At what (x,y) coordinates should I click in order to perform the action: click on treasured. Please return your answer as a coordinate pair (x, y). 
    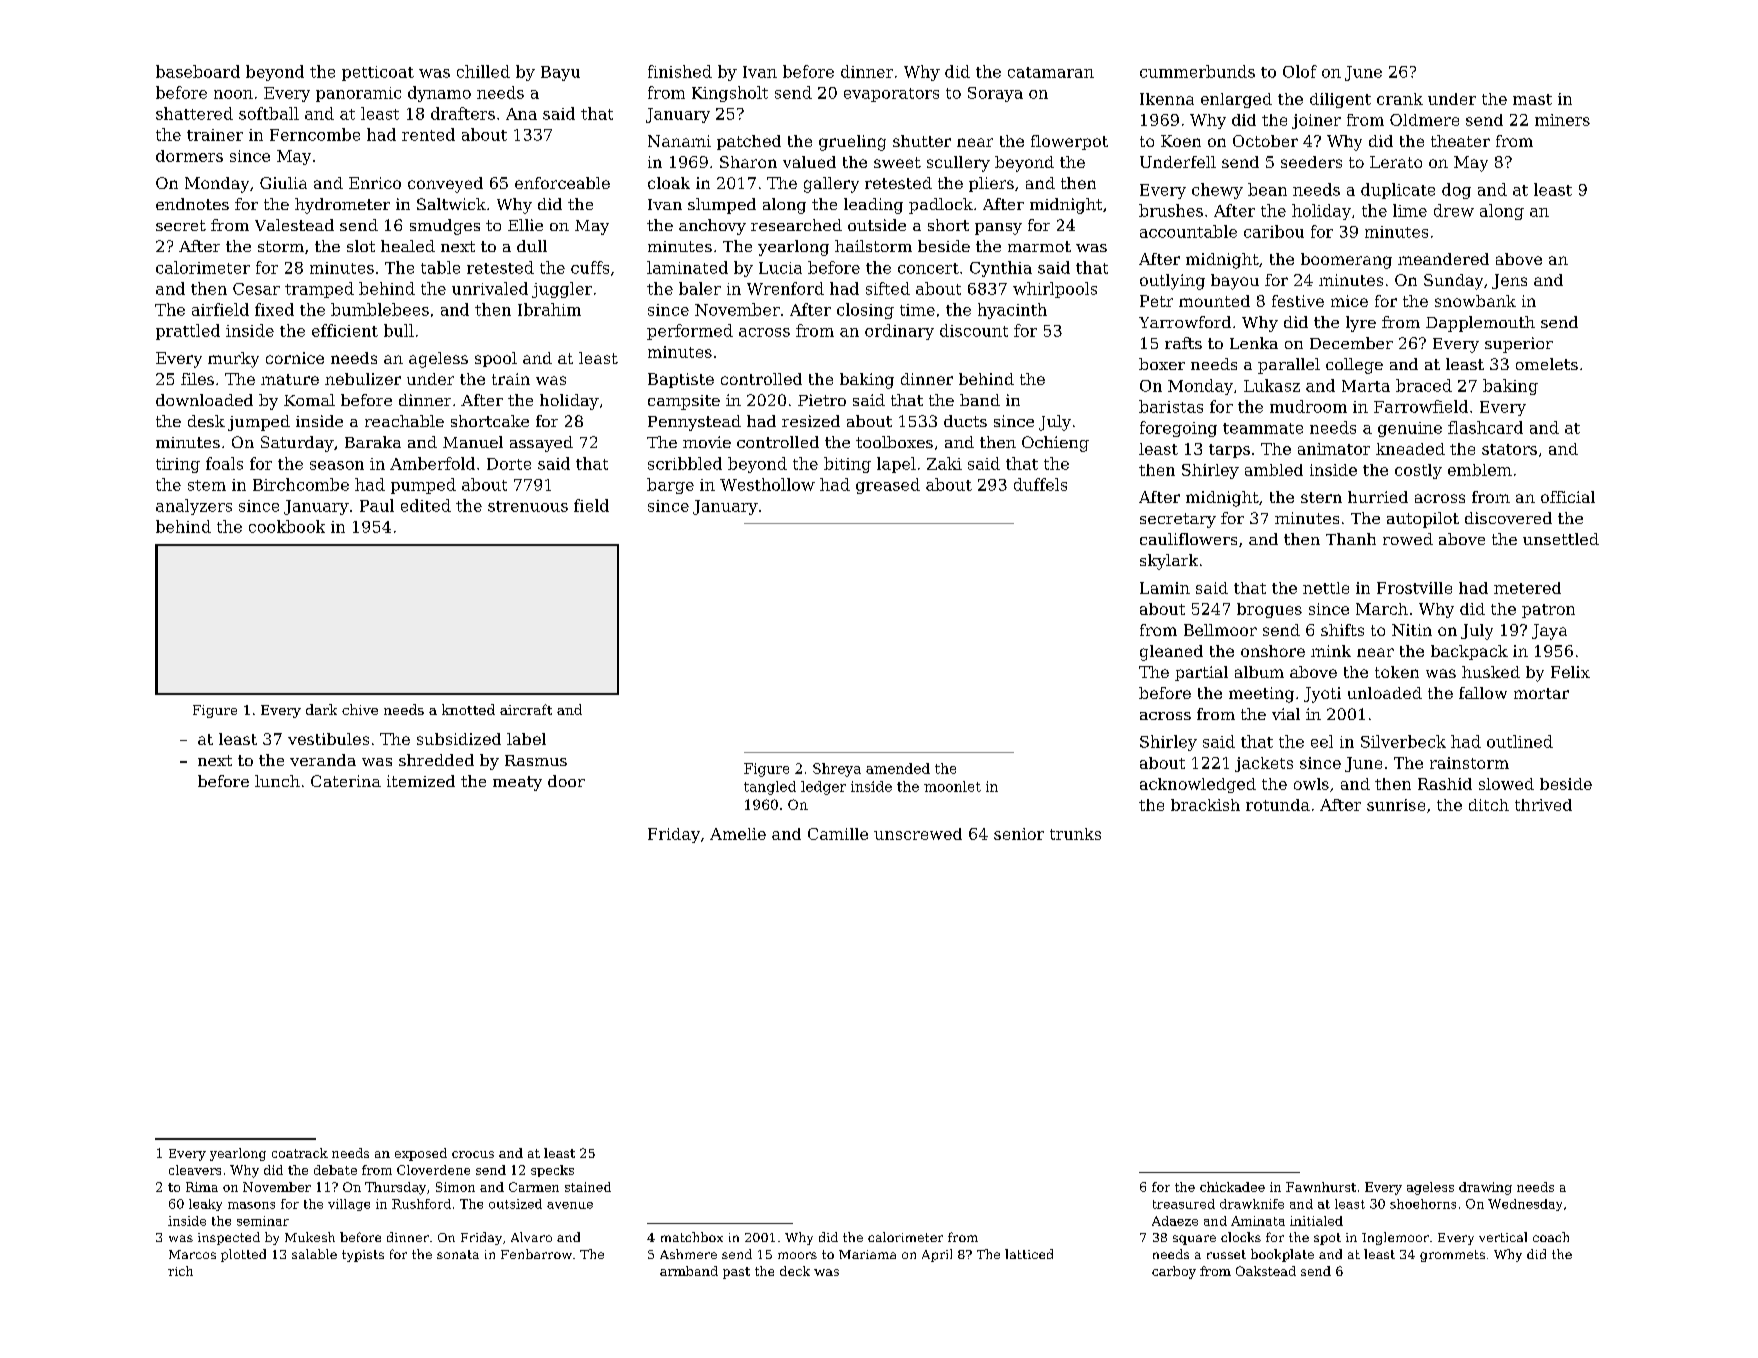
    Looking at the image, I should click on (1184, 1204).
